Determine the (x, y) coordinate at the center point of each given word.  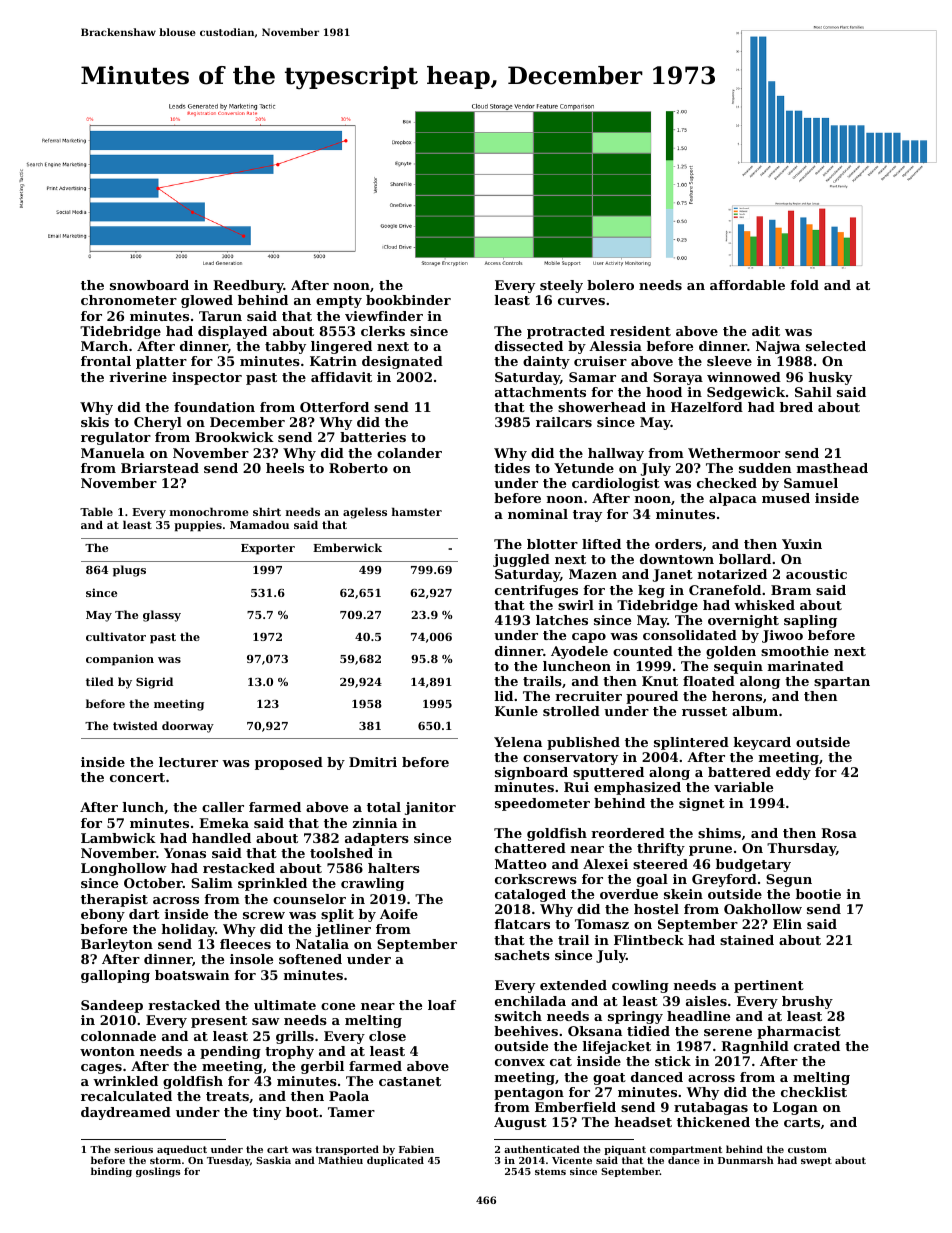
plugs (129, 571)
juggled (521, 560)
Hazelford (707, 407)
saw (266, 1021)
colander (409, 453)
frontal (106, 361)
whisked (764, 605)
